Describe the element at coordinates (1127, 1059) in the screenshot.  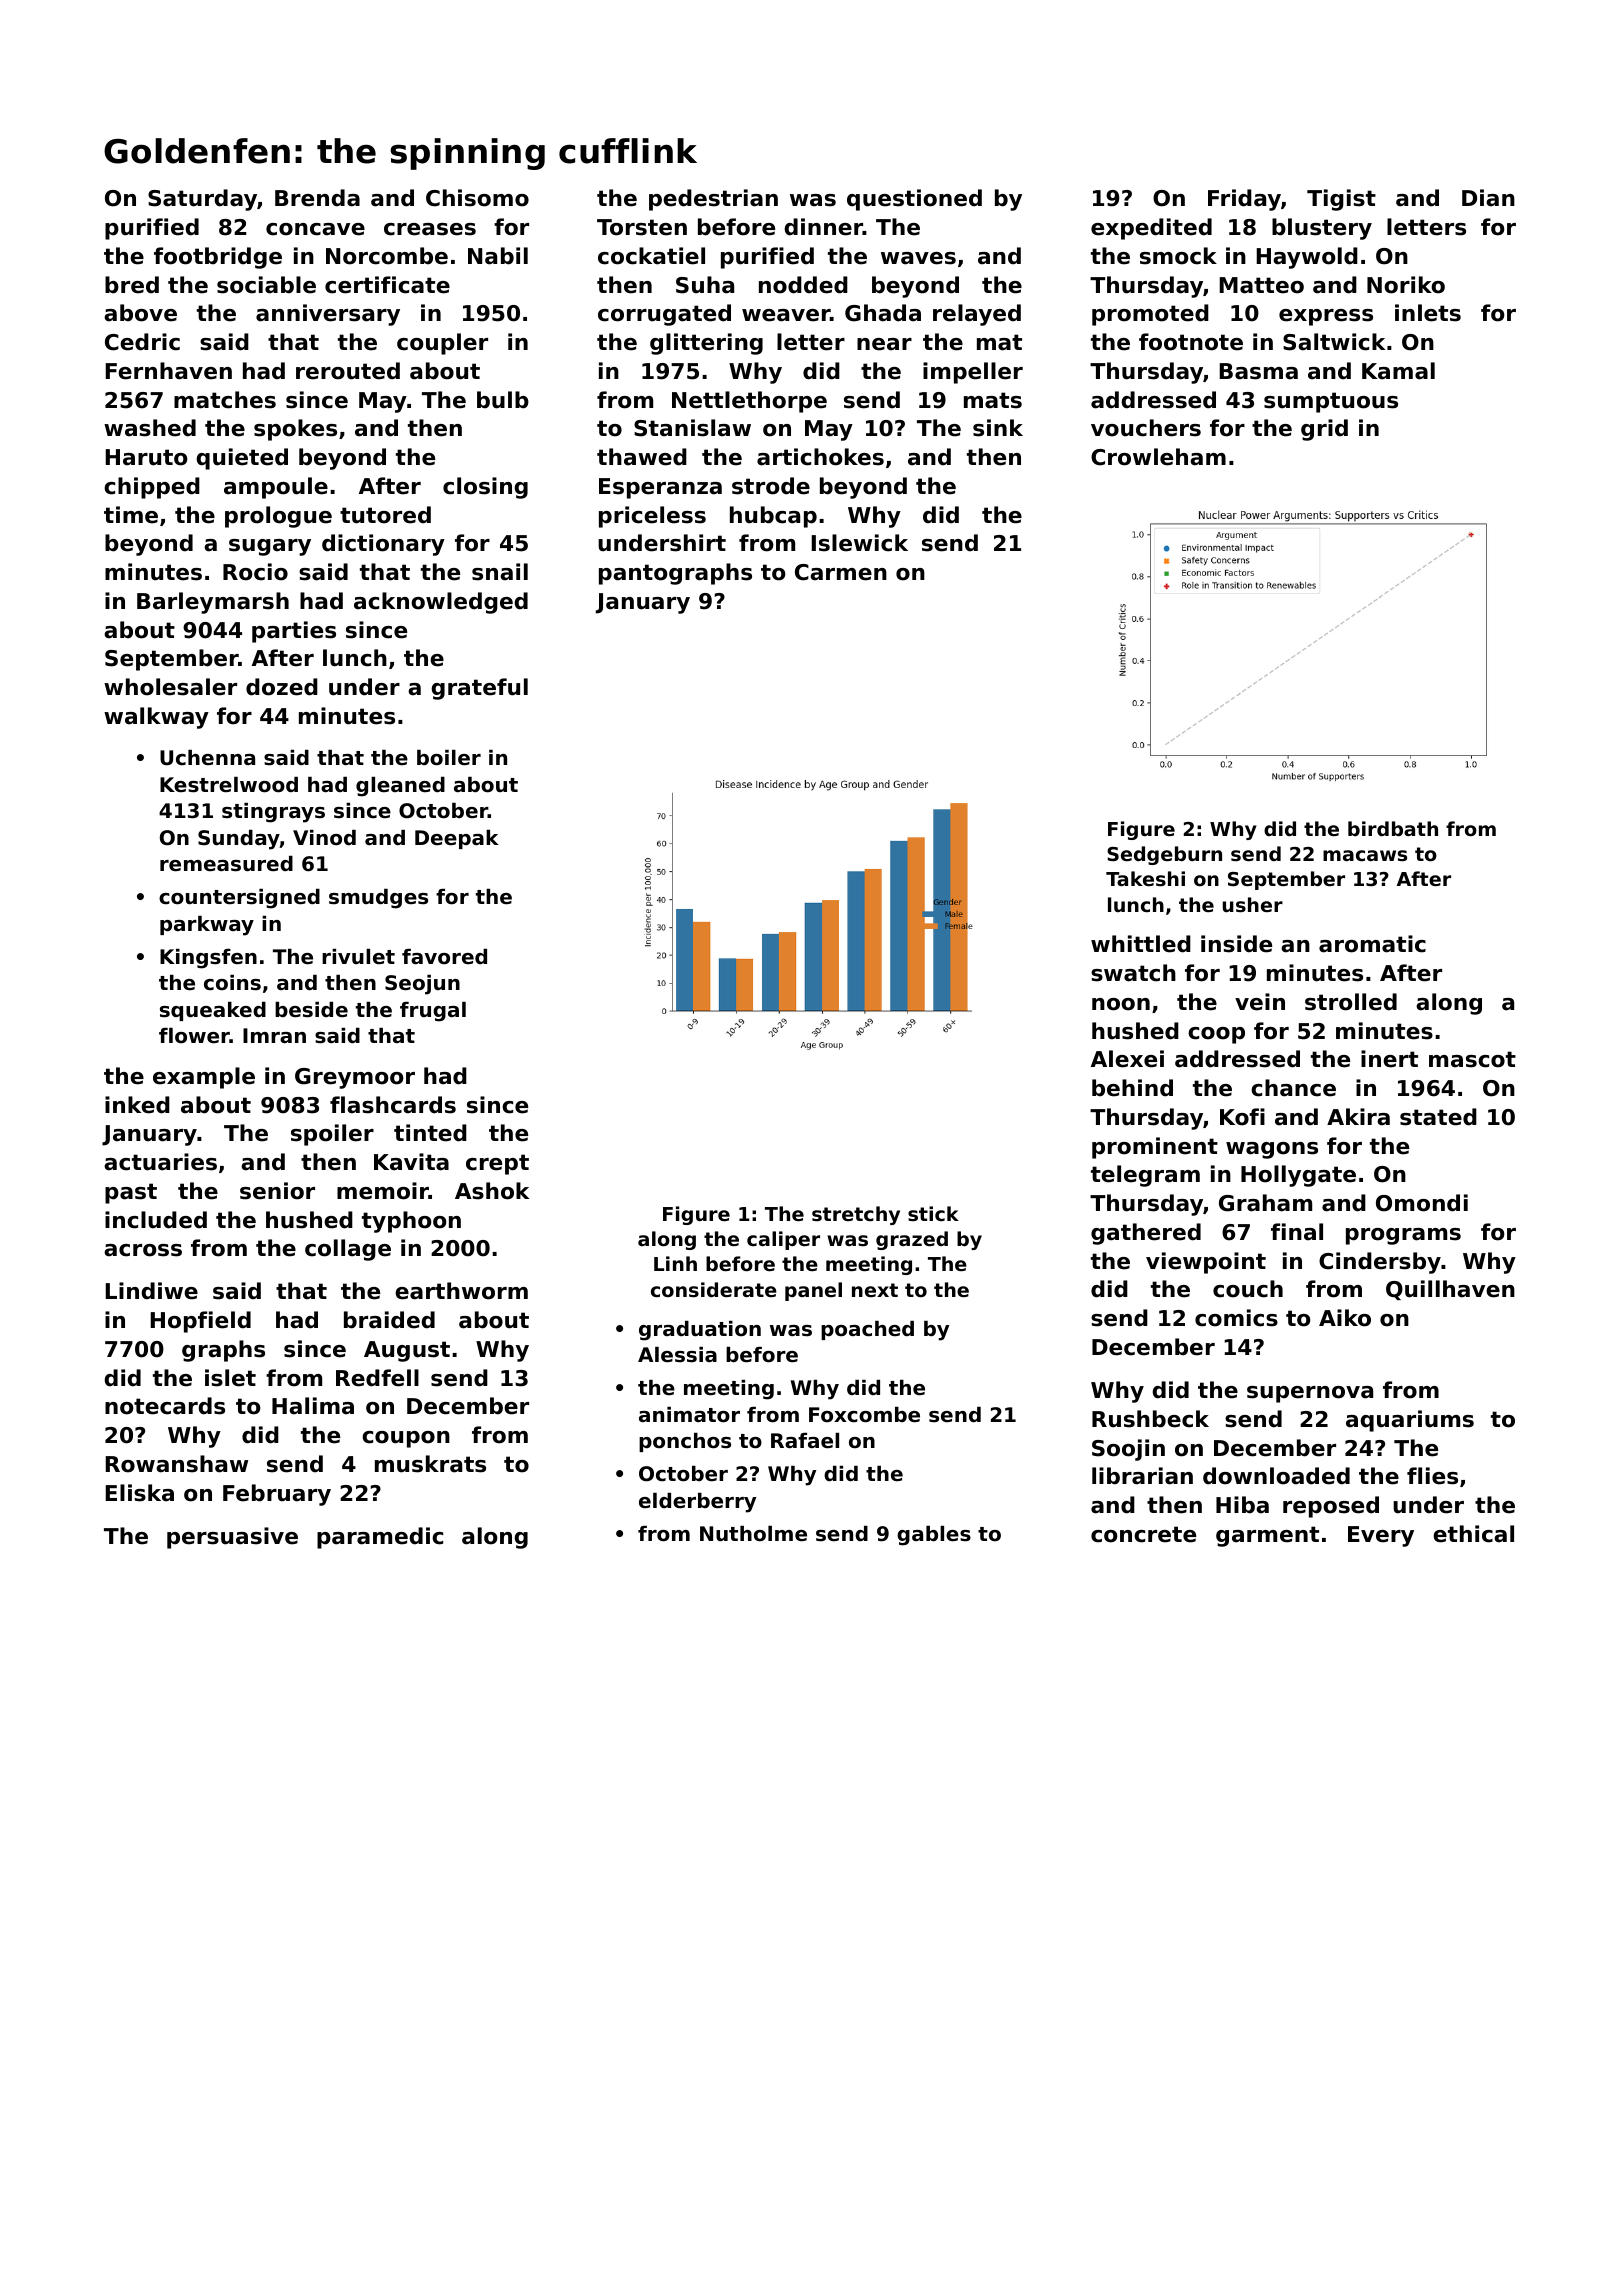
I see `Alexei` at that location.
